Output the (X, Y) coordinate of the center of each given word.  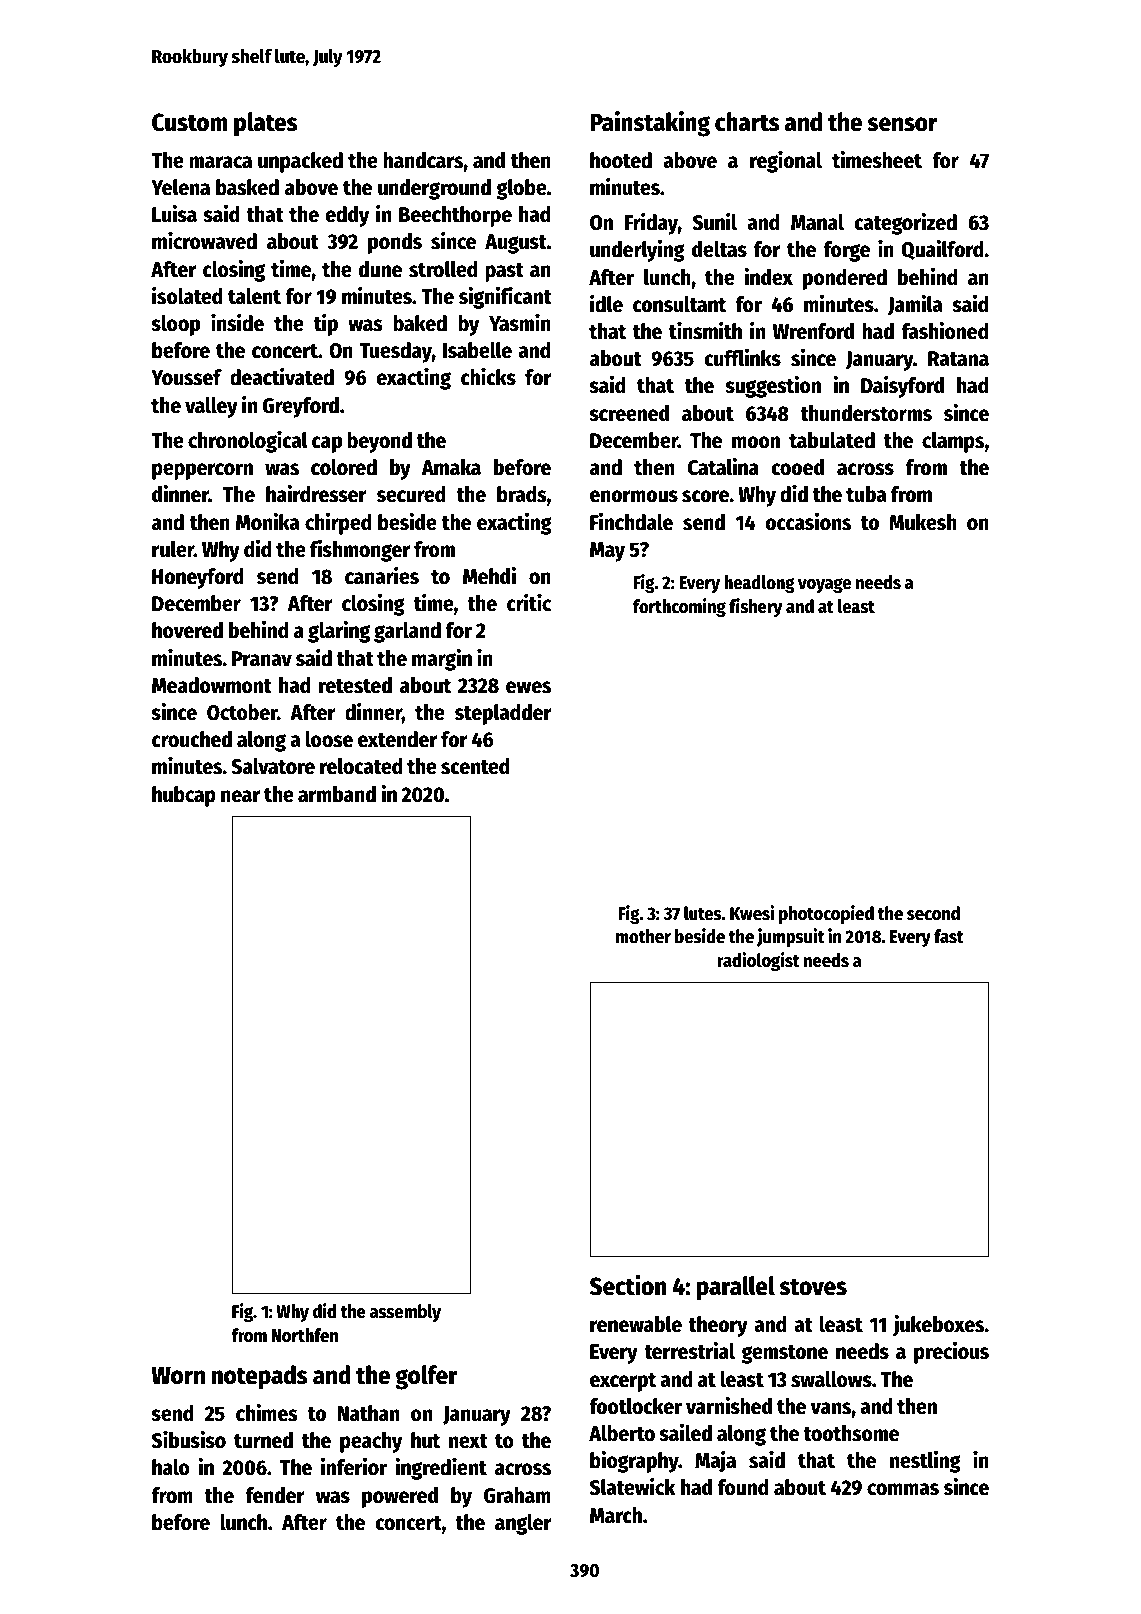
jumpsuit (791, 937)
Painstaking (650, 124)
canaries (382, 576)
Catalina (723, 467)
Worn (178, 1376)
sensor (902, 124)
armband (337, 794)
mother (643, 936)
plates (266, 124)
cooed (797, 467)
